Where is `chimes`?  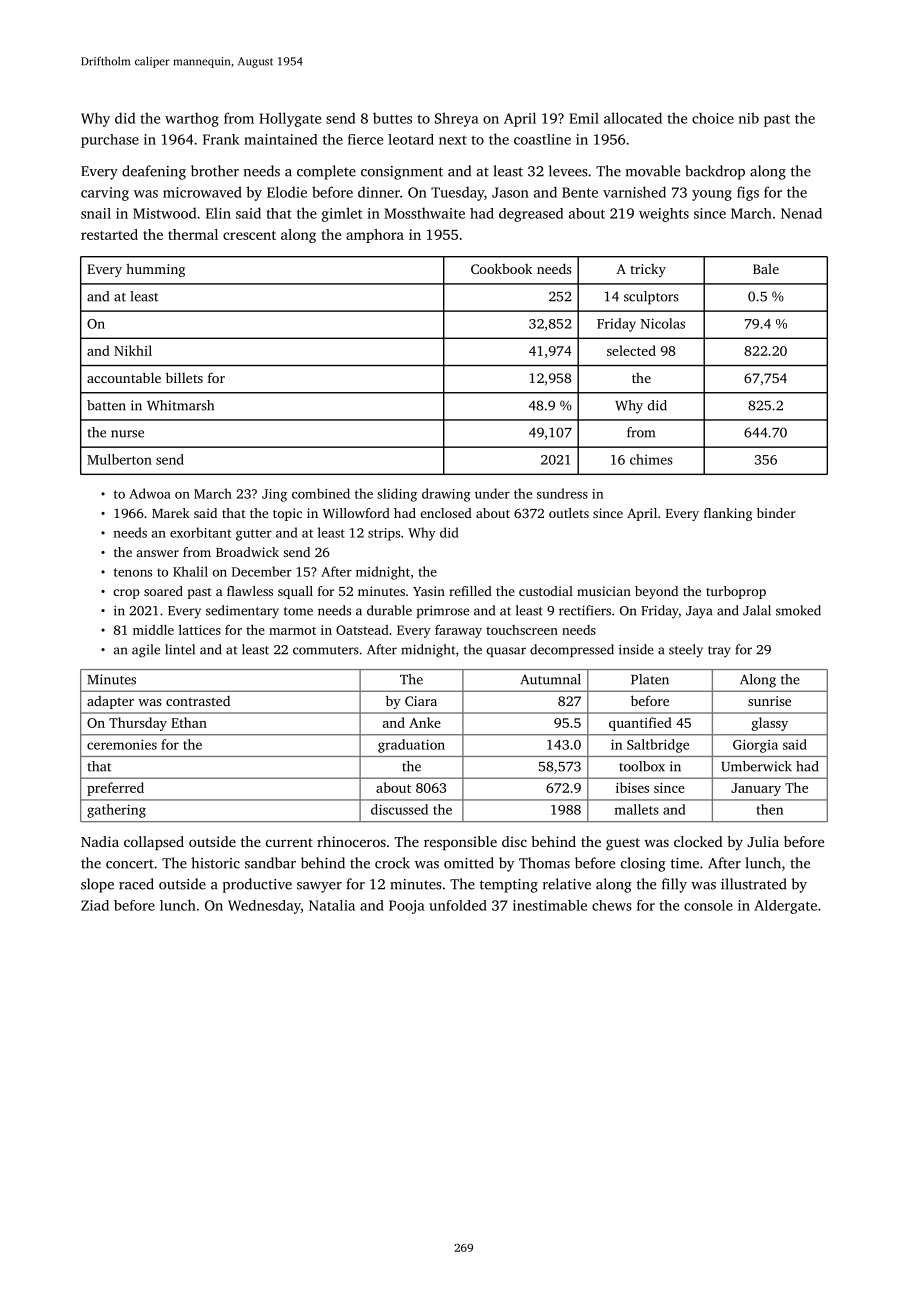
chimes is located at coordinates (651, 459).
